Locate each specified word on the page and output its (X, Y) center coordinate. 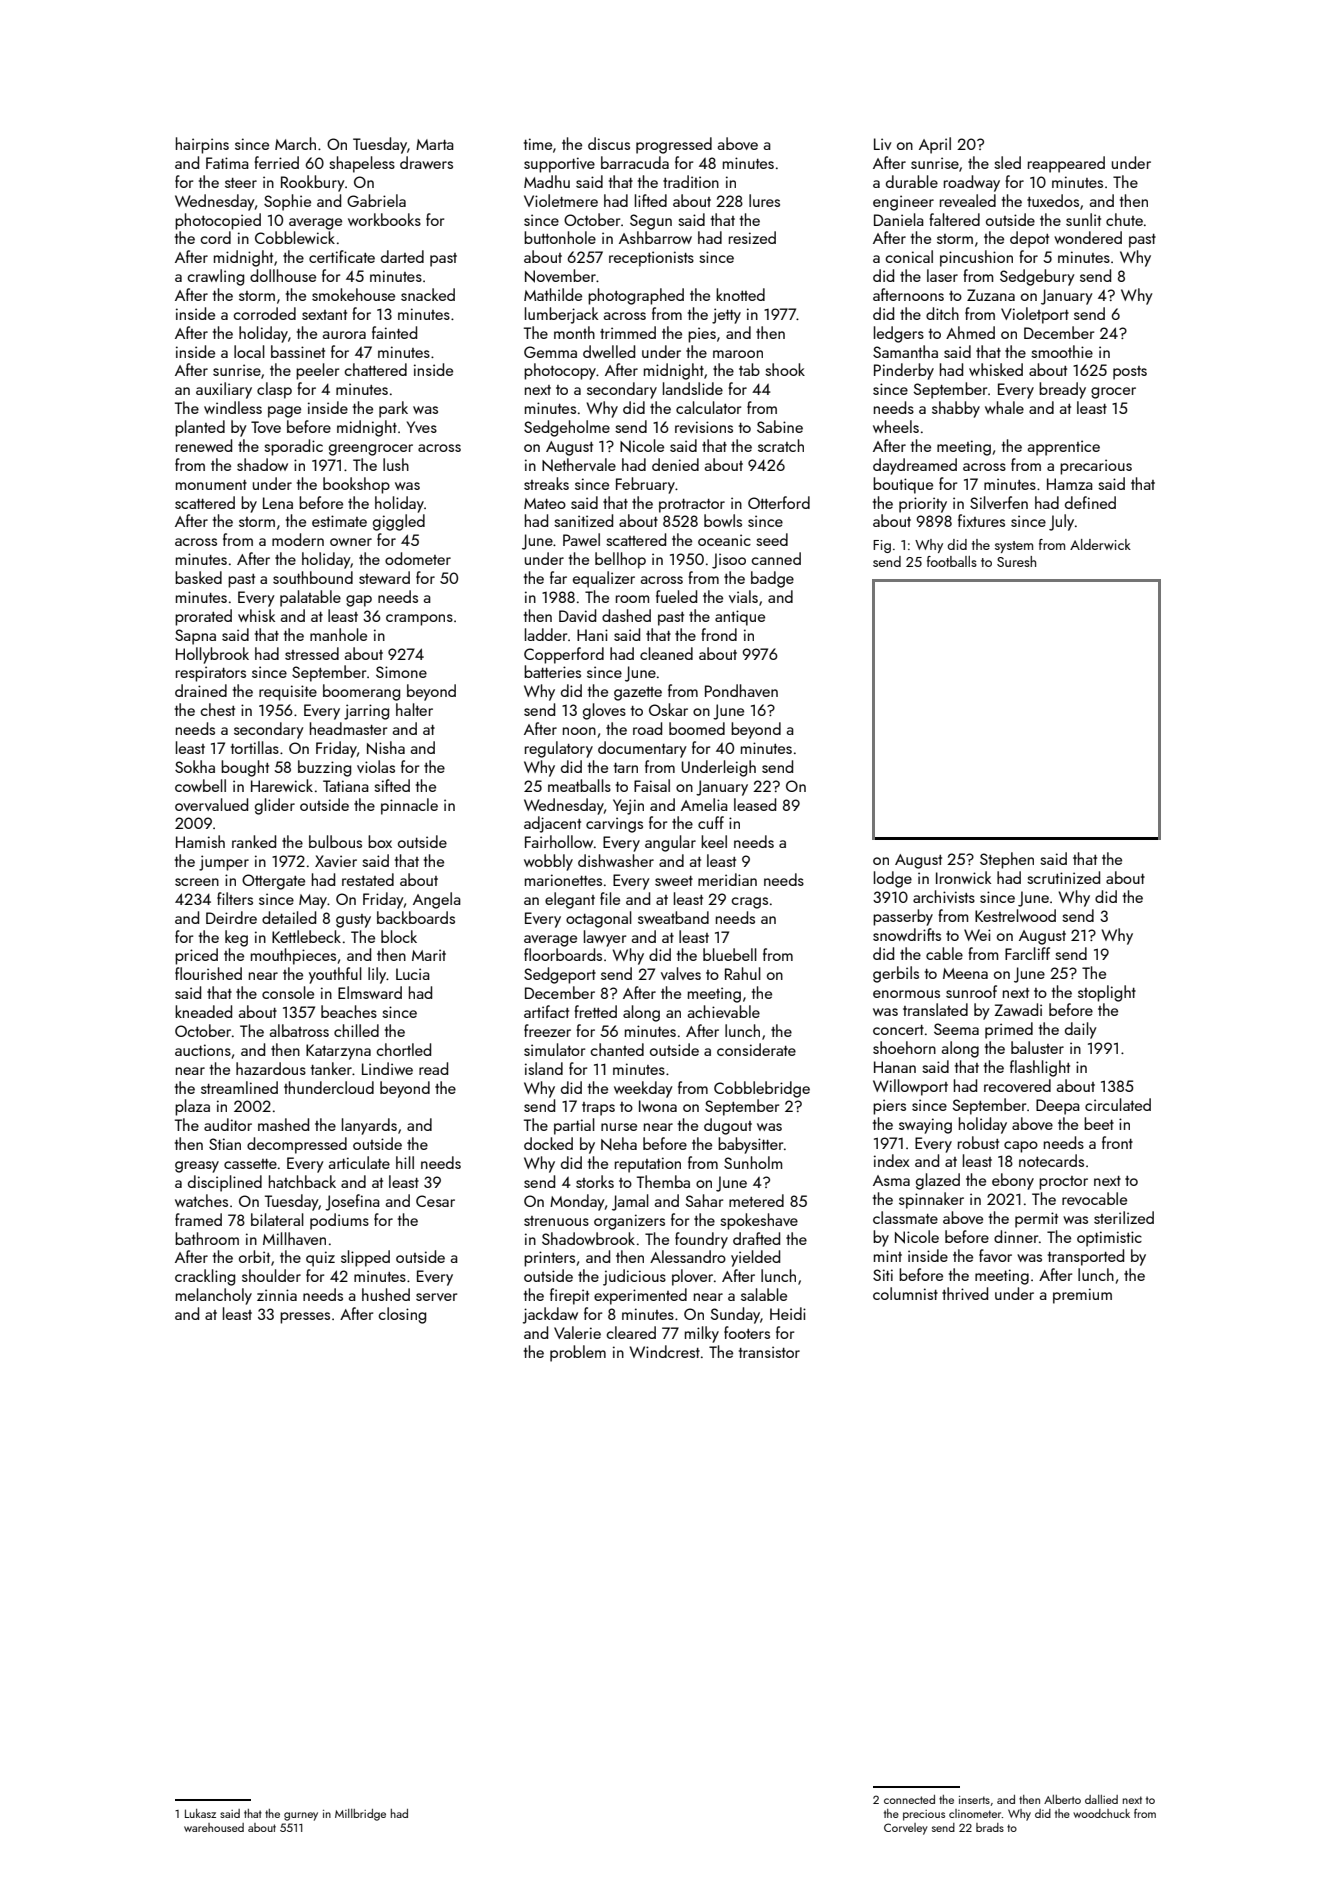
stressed (312, 653)
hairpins (202, 145)
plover (692, 1277)
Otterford (779, 502)
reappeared (1066, 164)
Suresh (1016, 561)
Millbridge (360, 1815)
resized (752, 237)
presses (305, 1318)
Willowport (910, 1087)
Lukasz (200, 1813)
